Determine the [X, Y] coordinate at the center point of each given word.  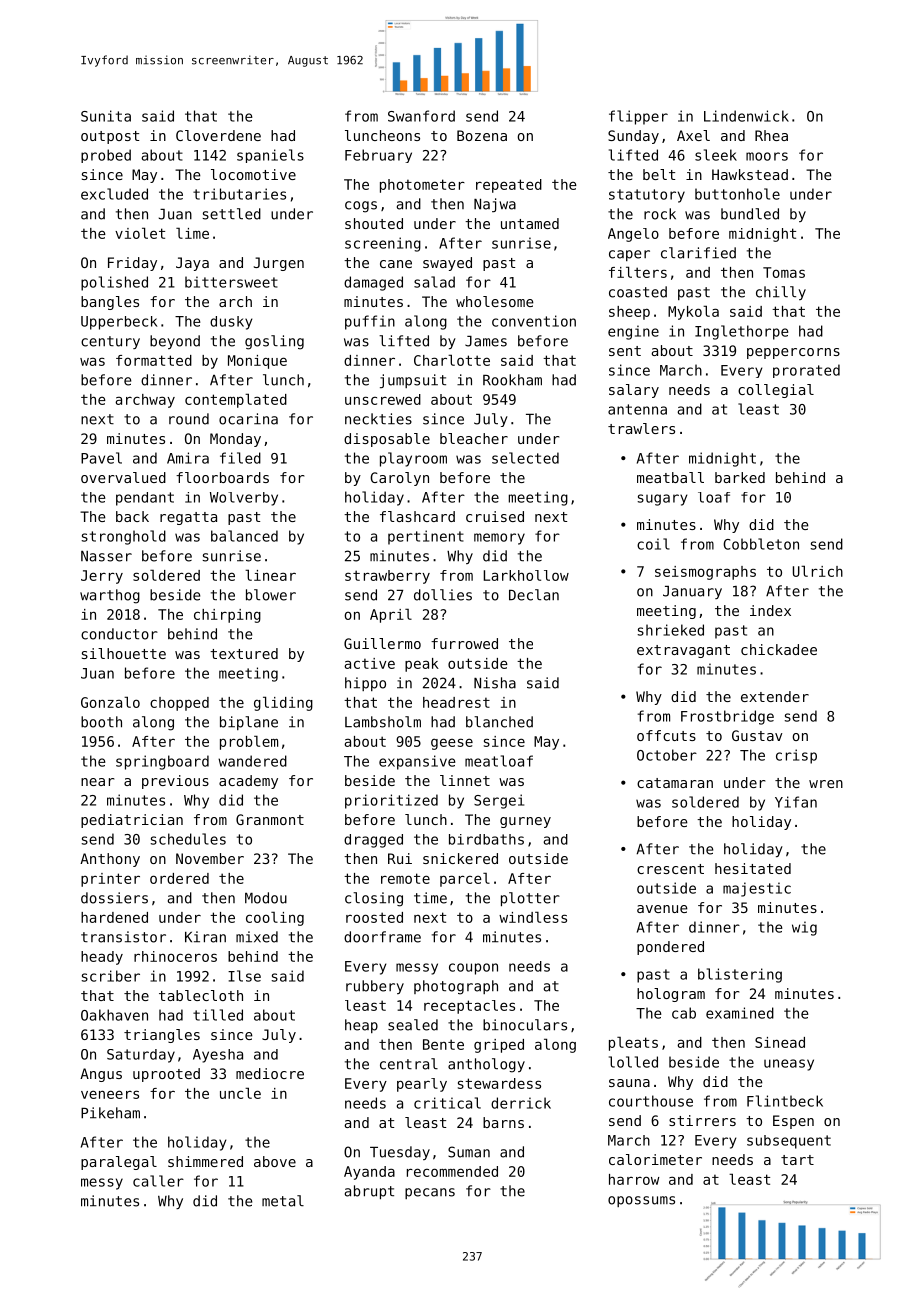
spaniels [270, 156]
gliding [283, 703]
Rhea [771, 135]
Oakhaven [114, 1015]
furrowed [464, 643]
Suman [469, 1152]
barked [740, 477]
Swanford [421, 116]
